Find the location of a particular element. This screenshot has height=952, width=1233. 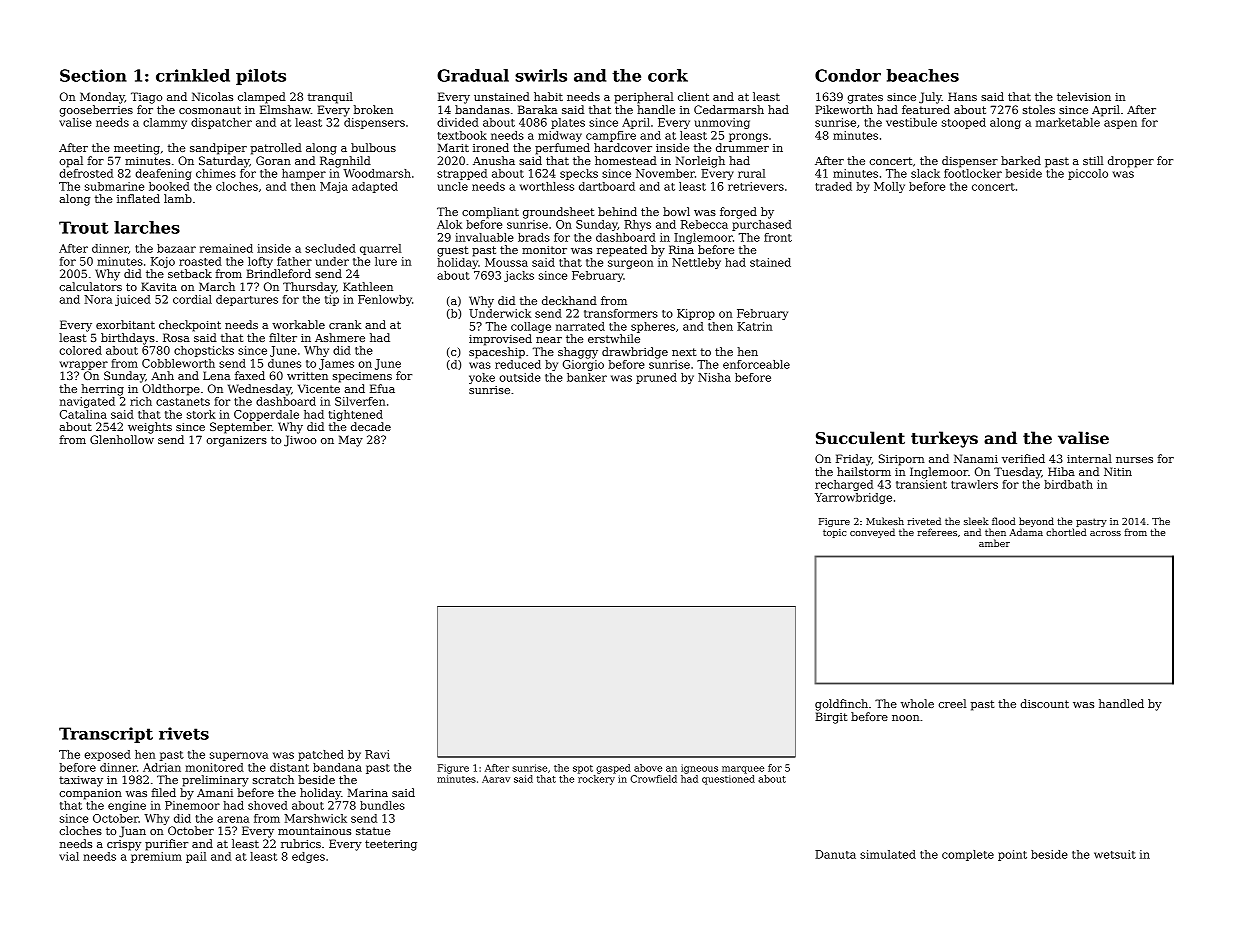

marketable is located at coordinates (1068, 122).
